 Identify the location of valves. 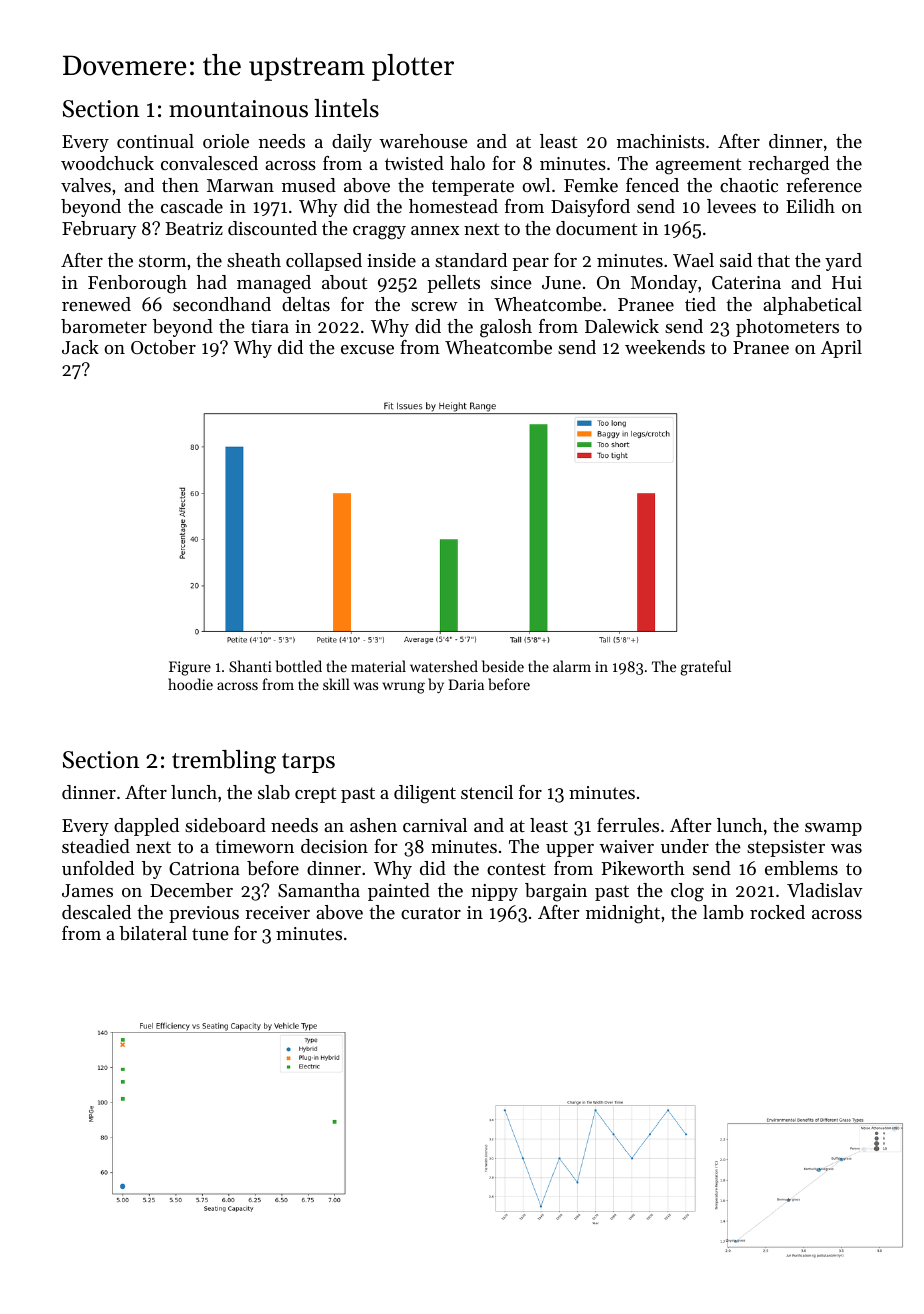
(86, 185).
